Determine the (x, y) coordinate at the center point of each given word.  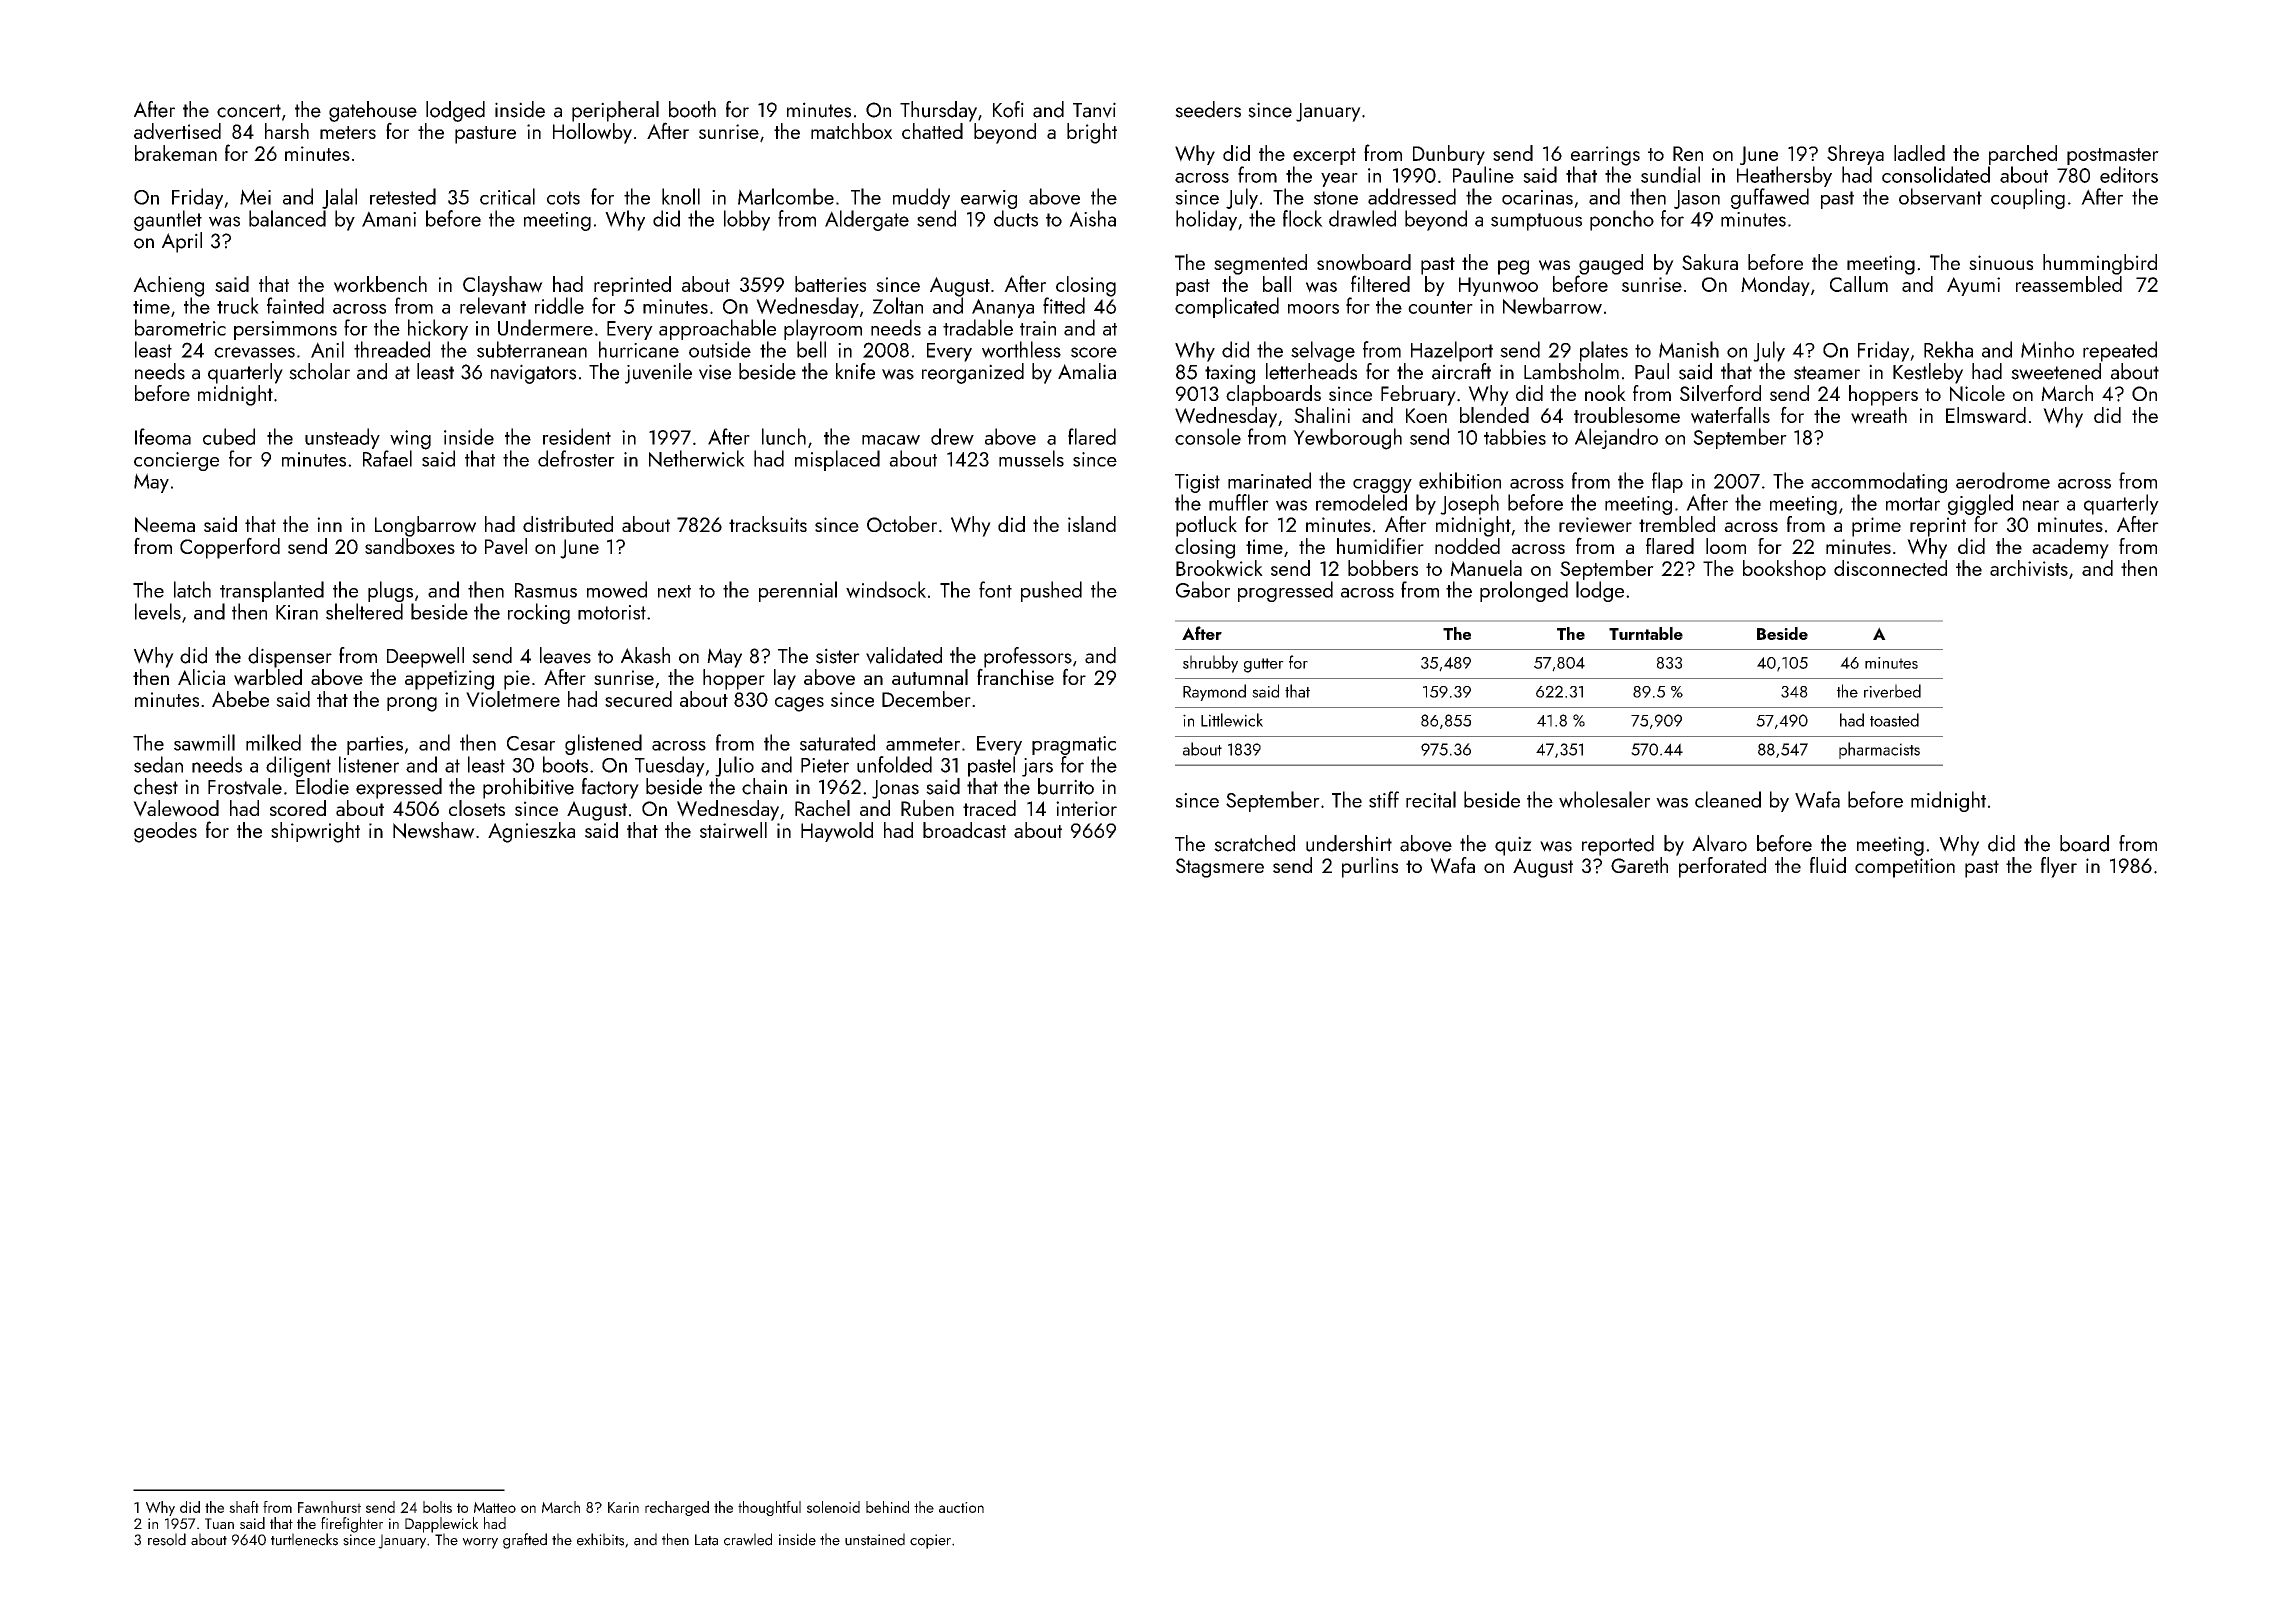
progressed (1285, 591)
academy (2070, 548)
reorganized (973, 373)
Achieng (168, 286)
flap (1667, 482)
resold (167, 1539)
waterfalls (1730, 415)
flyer (2059, 867)
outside (720, 349)
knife (855, 371)
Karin (623, 1507)
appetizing (449, 680)
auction (961, 1507)
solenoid (833, 1507)
